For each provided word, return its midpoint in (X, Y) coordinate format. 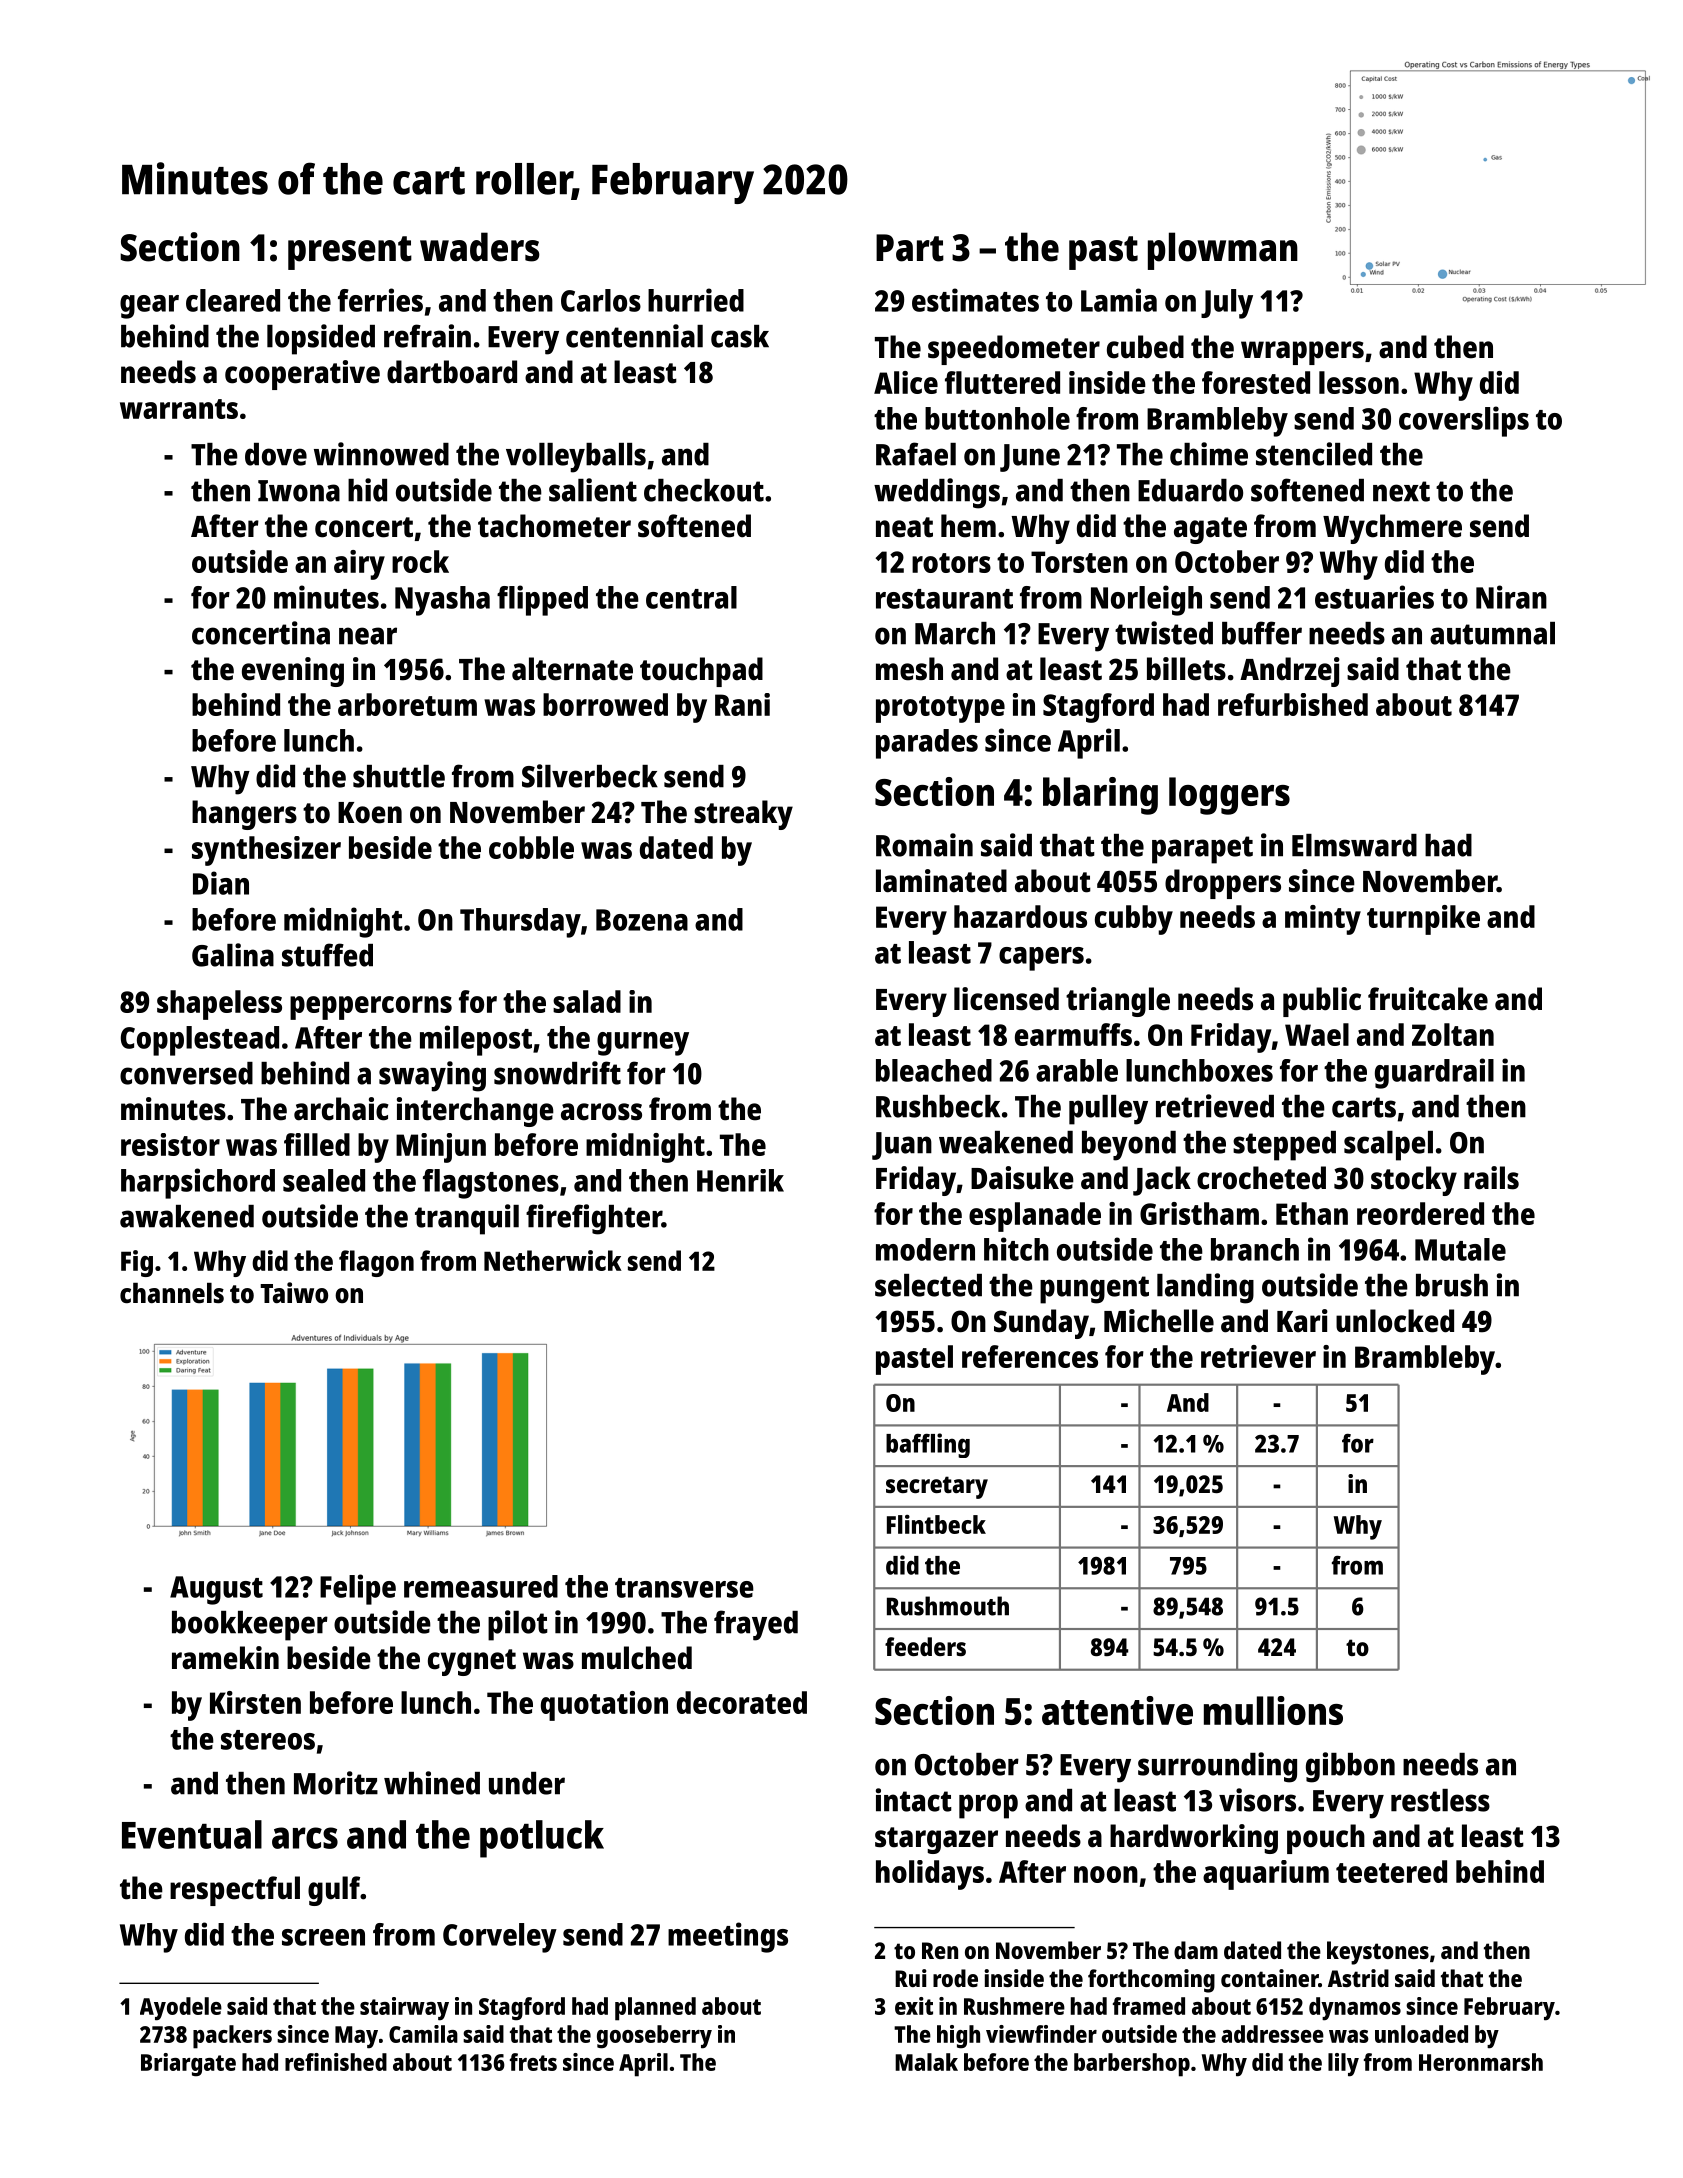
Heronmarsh (1481, 2062)
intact (914, 1800)
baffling (928, 1445)
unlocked (1395, 1321)
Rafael (916, 454)
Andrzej (1290, 672)
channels (172, 1293)
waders (480, 247)
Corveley (500, 1938)
